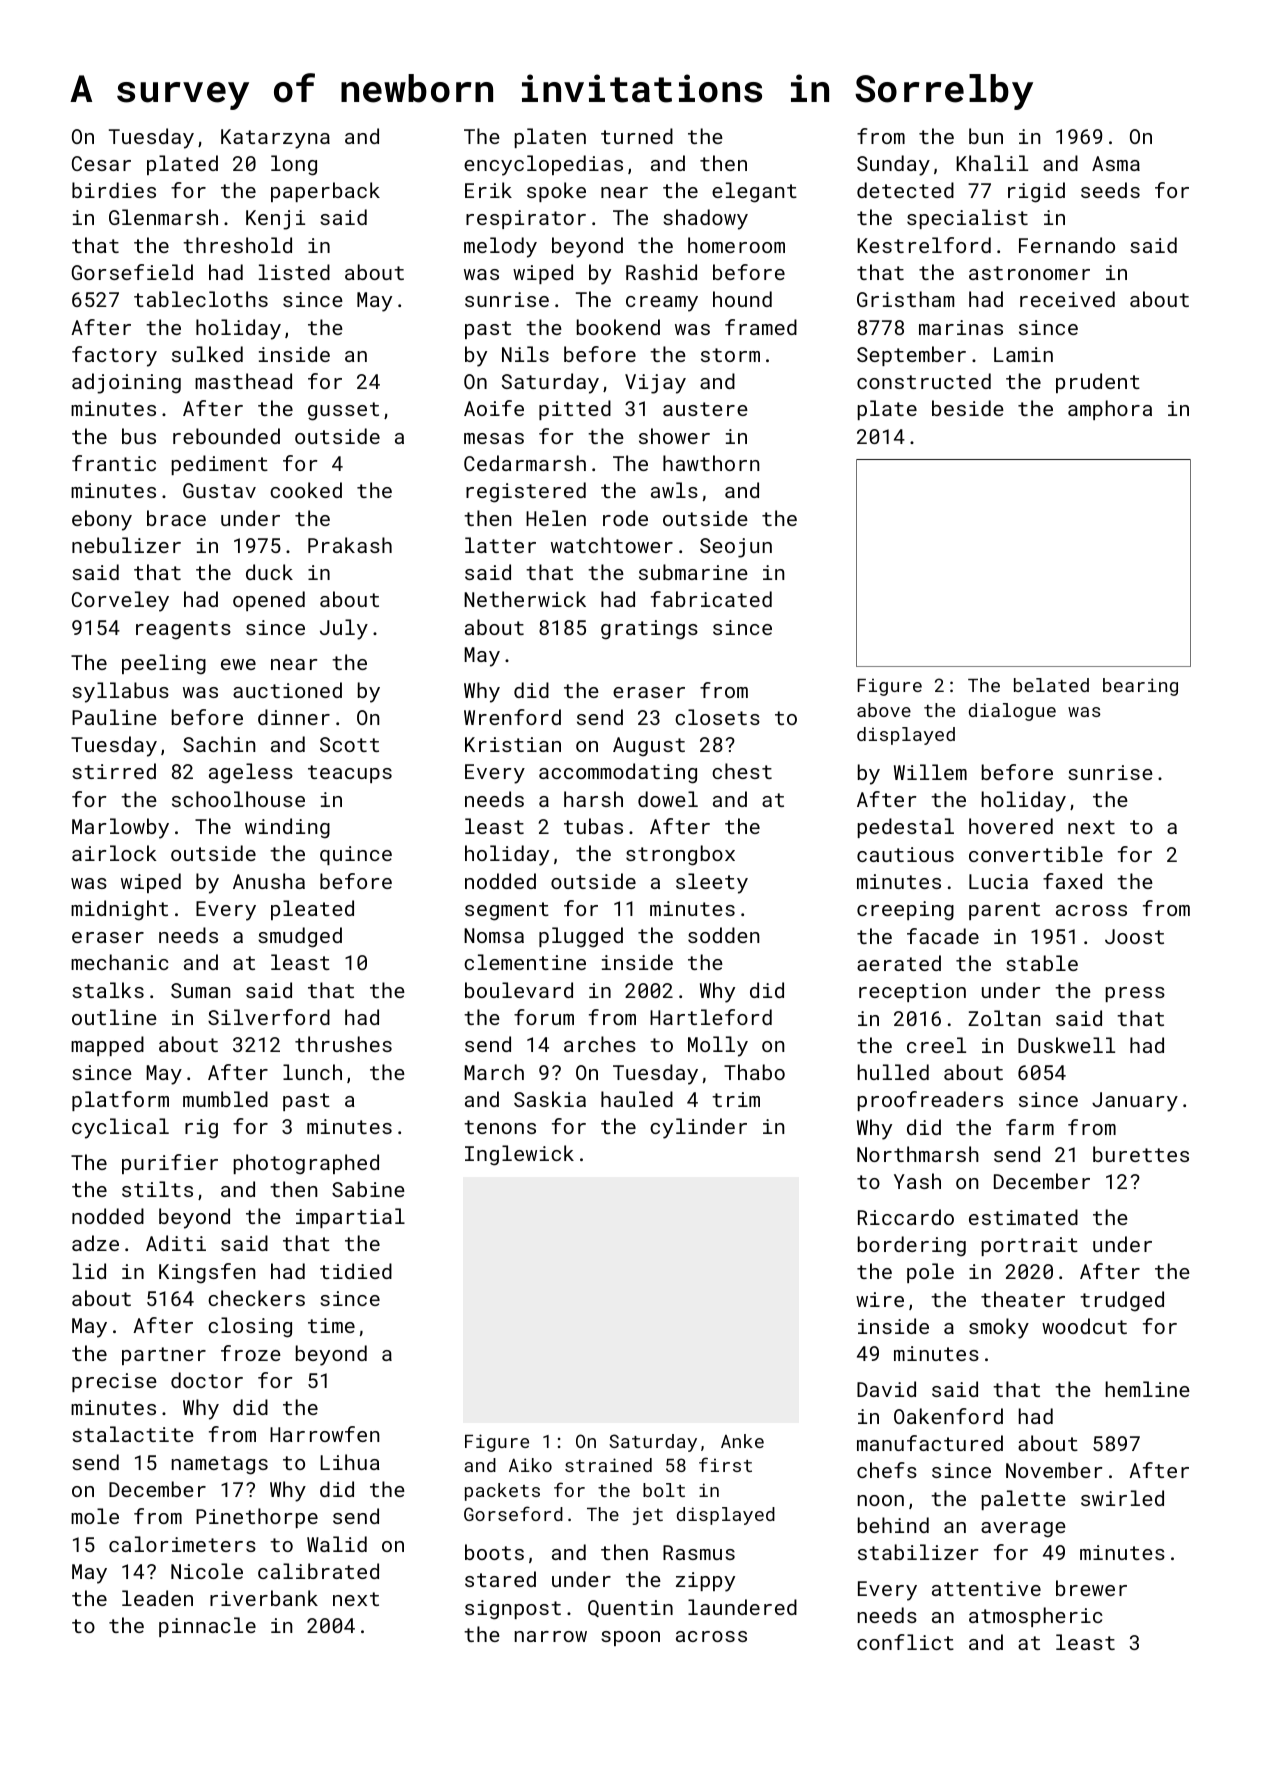 The height and width of the screenshot is (1785, 1262). I want to click on estimated, so click(1023, 1217).
